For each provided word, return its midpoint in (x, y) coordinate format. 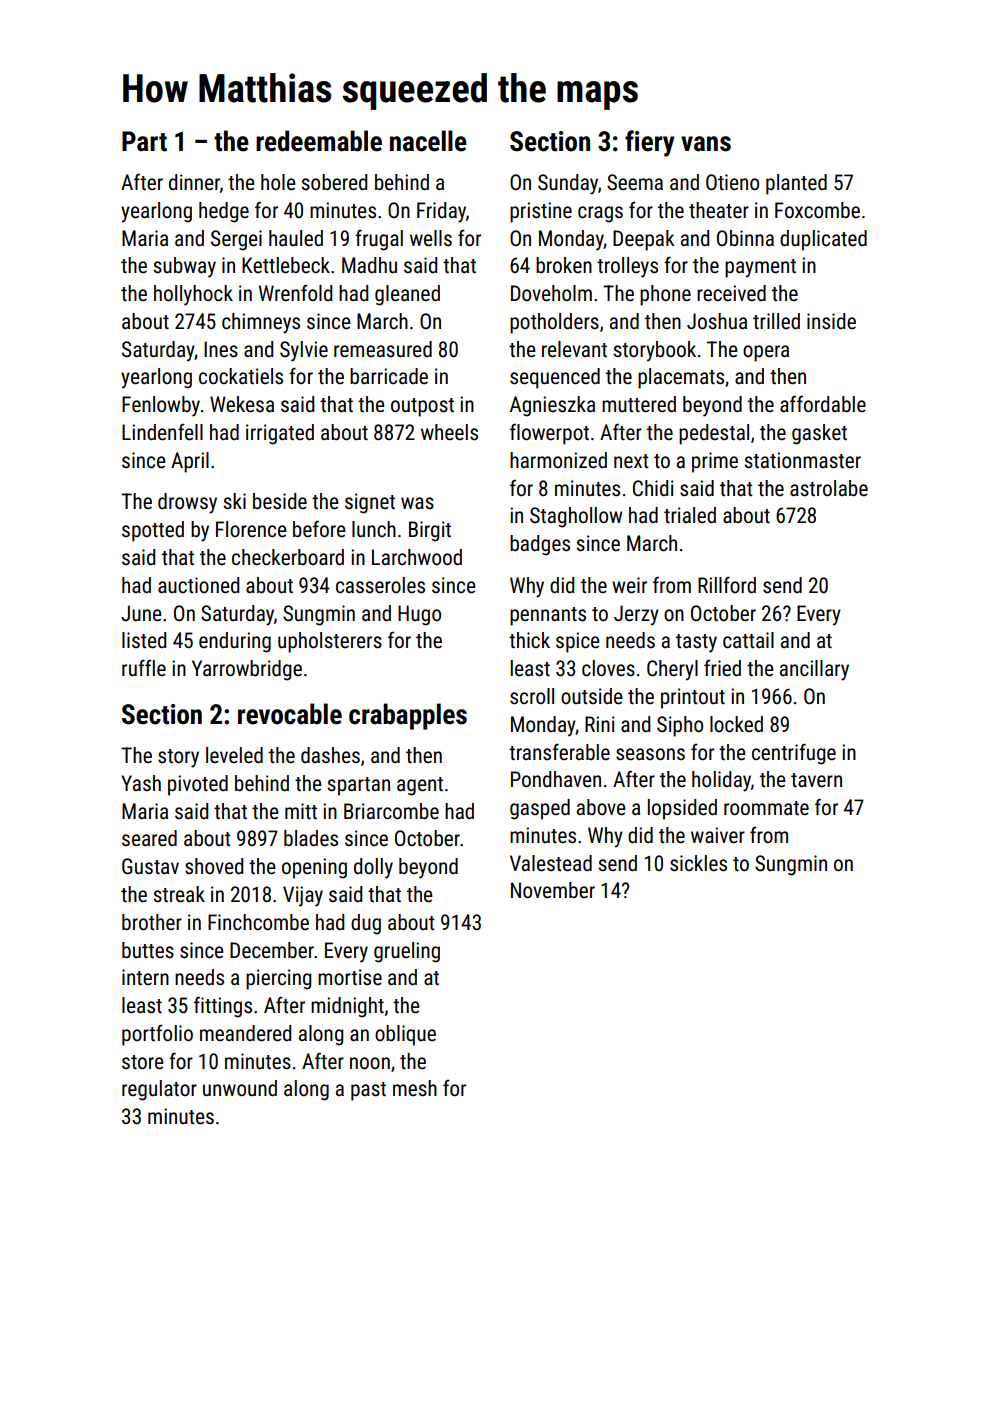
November (553, 890)
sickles (698, 863)
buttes (148, 950)
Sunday (568, 184)
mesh (415, 1088)
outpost (422, 407)
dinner (194, 182)
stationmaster (802, 460)
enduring (235, 642)
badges (540, 545)
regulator (159, 1090)
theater (719, 210)
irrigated (280, 434)
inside (831, 321)
